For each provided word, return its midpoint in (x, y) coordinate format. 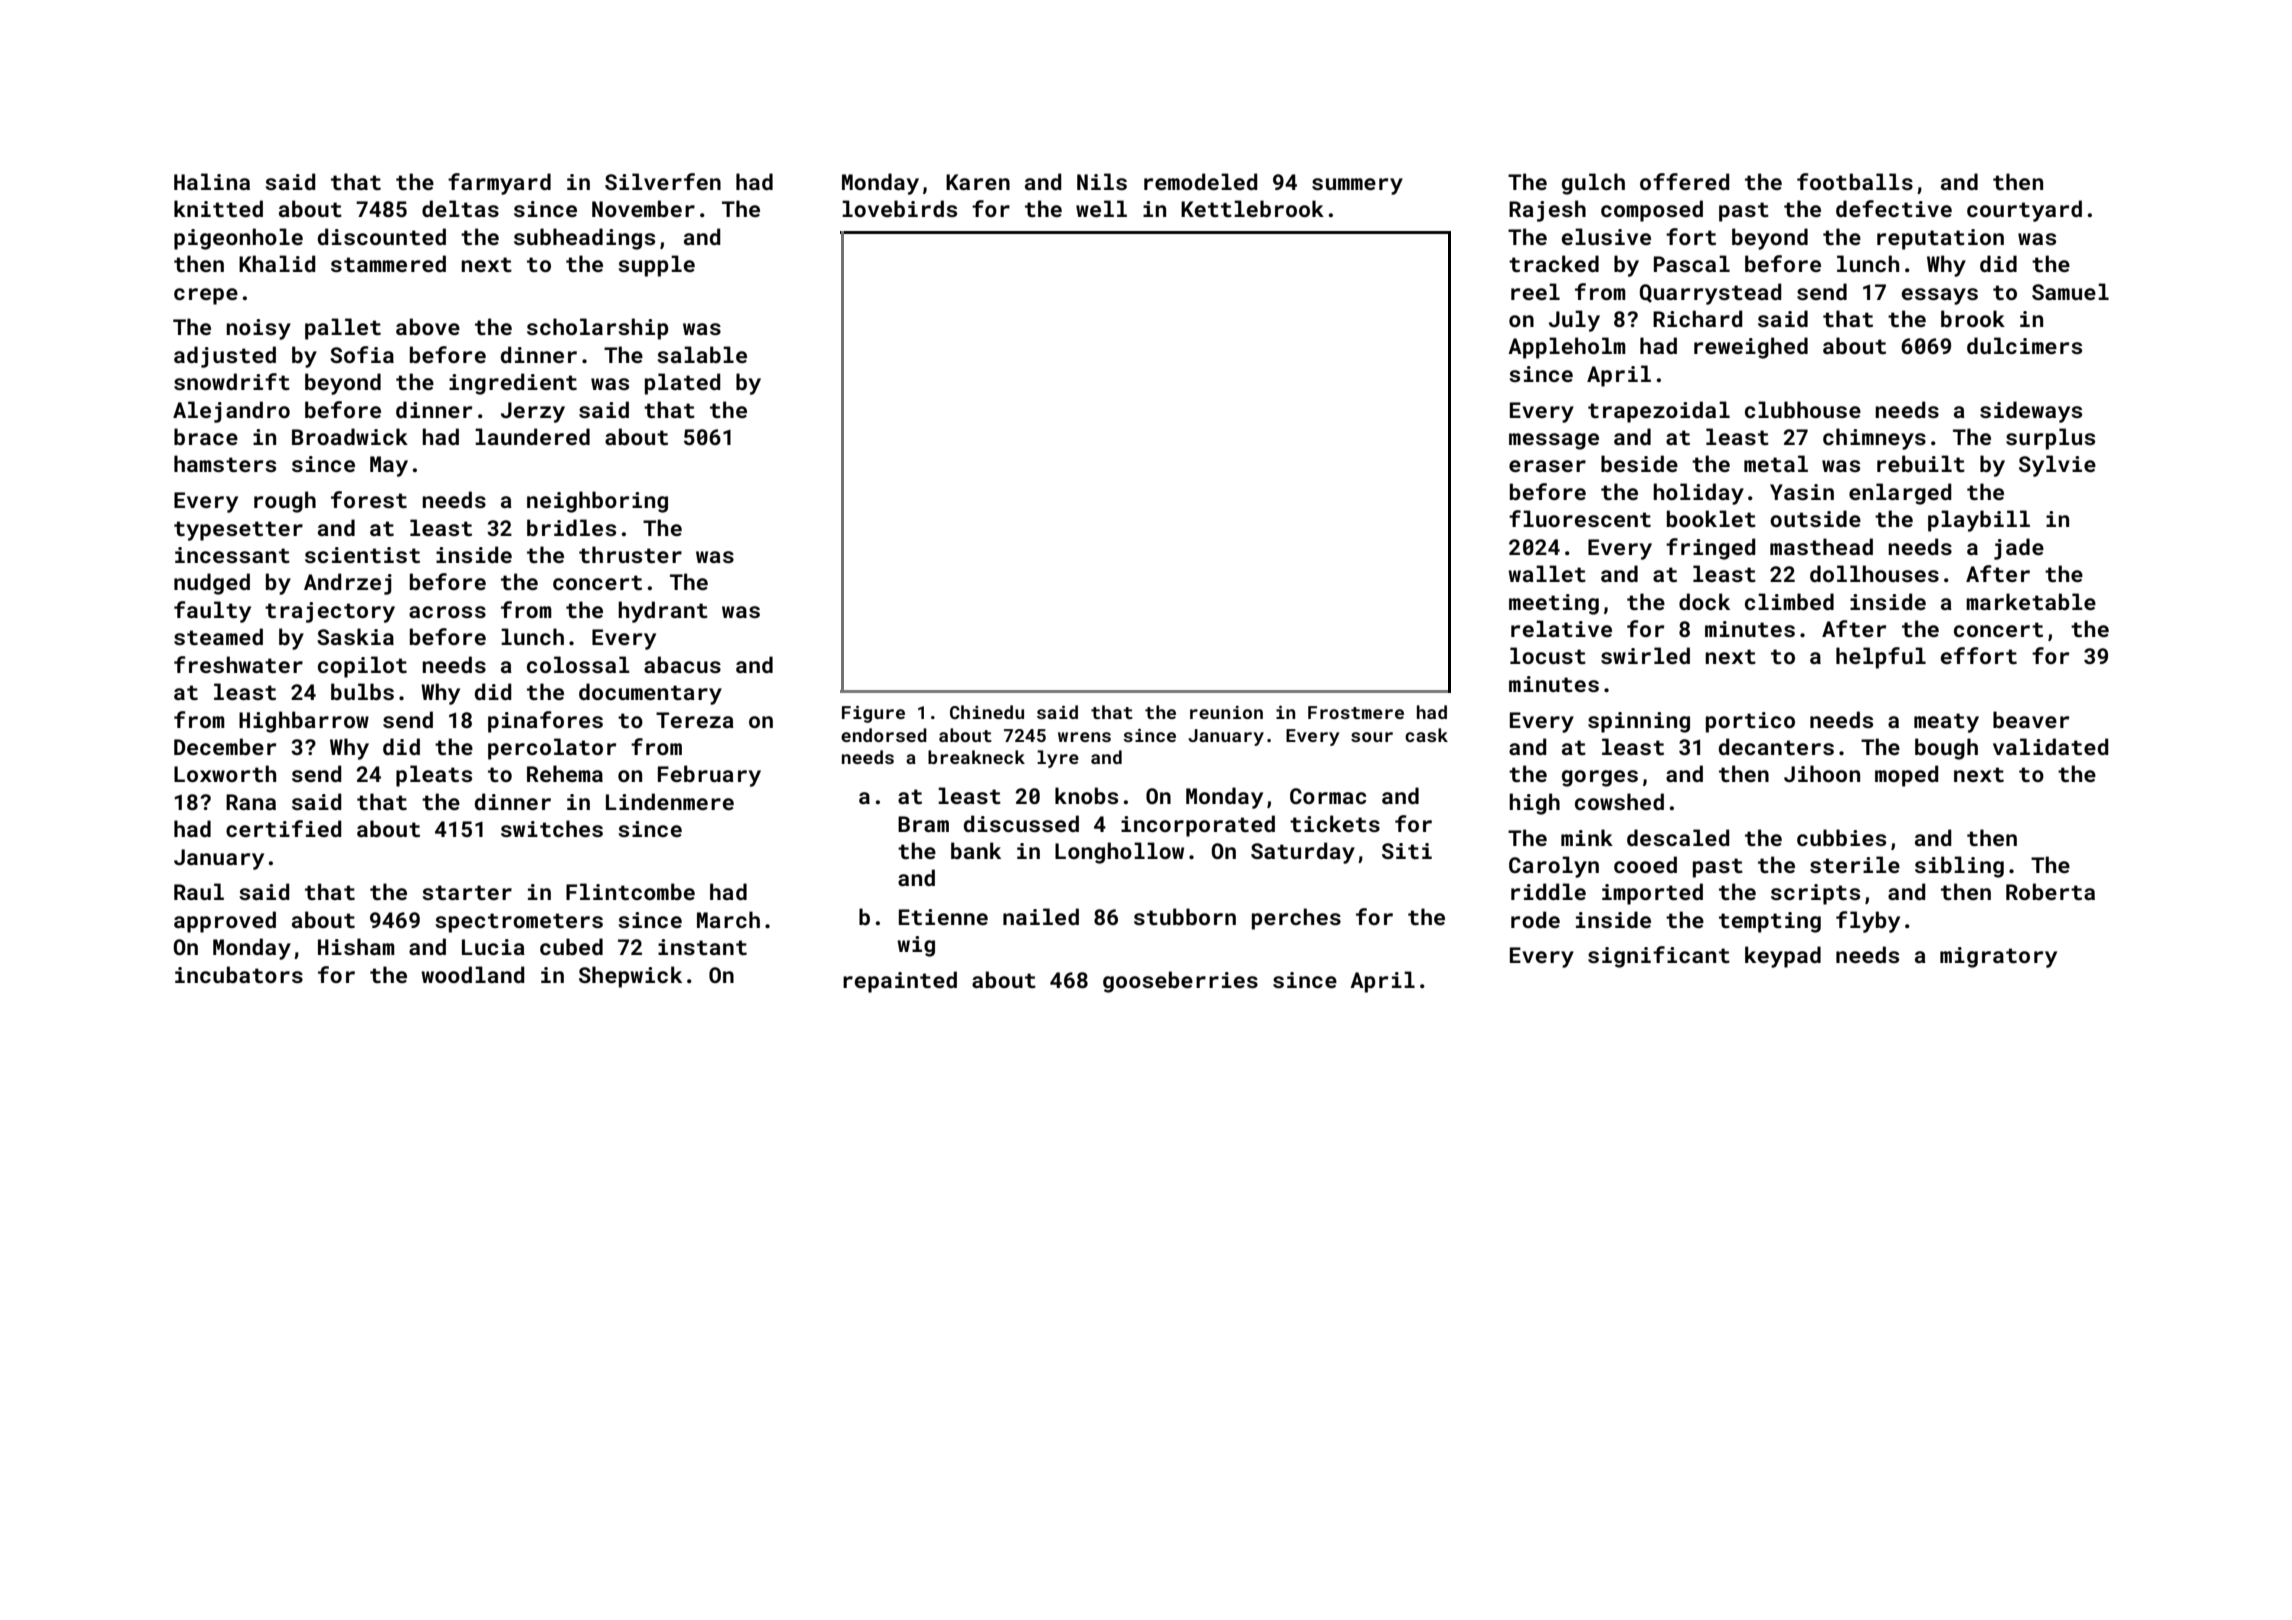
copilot (362, 667)
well (1101, 208)
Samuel (2070, 291)
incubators (239, 974)
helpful (1881, 658)
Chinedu (987, 712)
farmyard (499, 184)
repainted (900, 982)
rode (1535, 919)
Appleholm (1567, 348)
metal (1776, 463)
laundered (532, 436)
